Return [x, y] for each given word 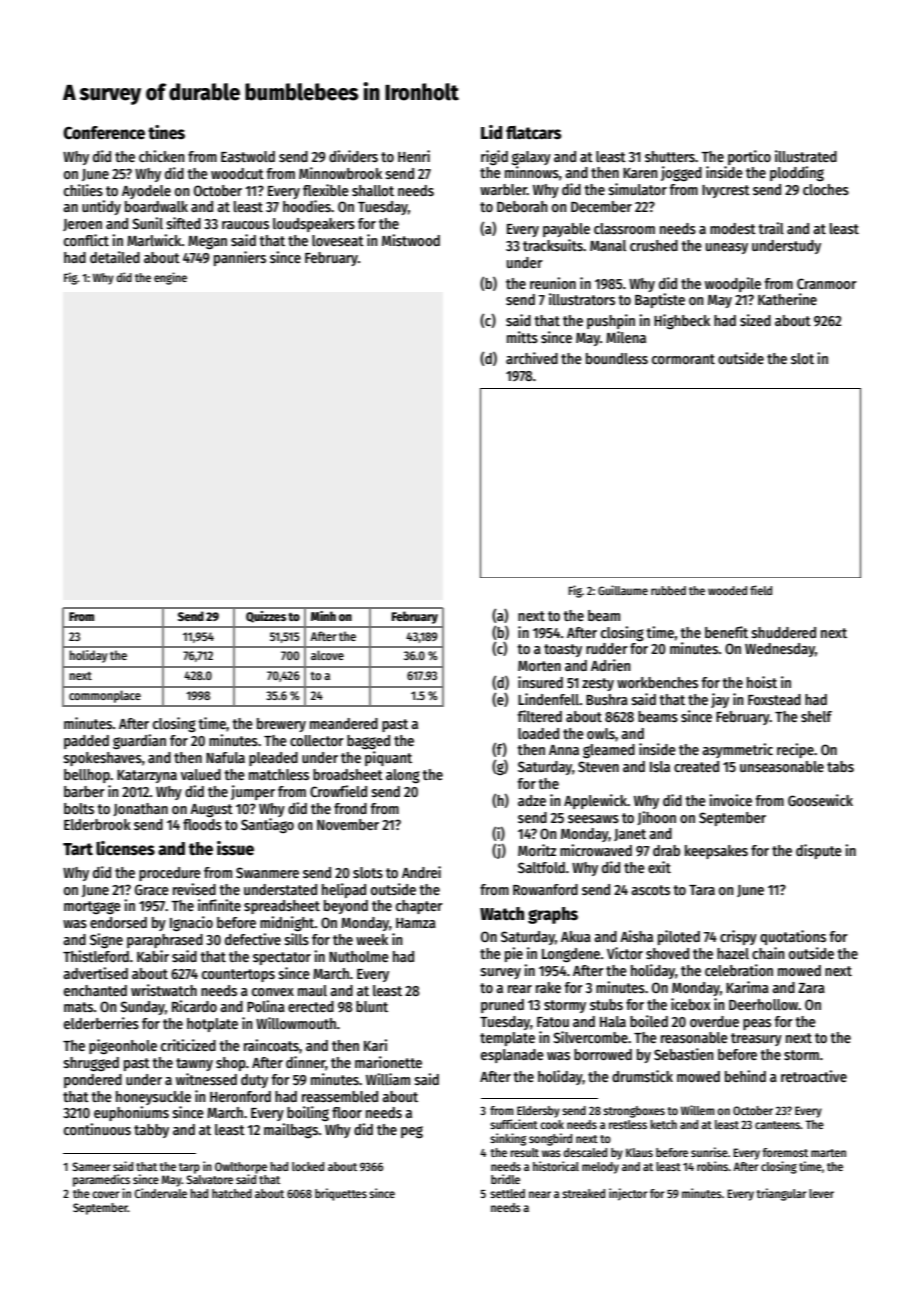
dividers [353, 156]
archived [532, 358]
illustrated [806, 156]
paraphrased [165, 941]
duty [254, 1081]
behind [745, 1076]
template [507, 1039]
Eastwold [248, 156]
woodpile [733, 284]
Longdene [571, 955]
